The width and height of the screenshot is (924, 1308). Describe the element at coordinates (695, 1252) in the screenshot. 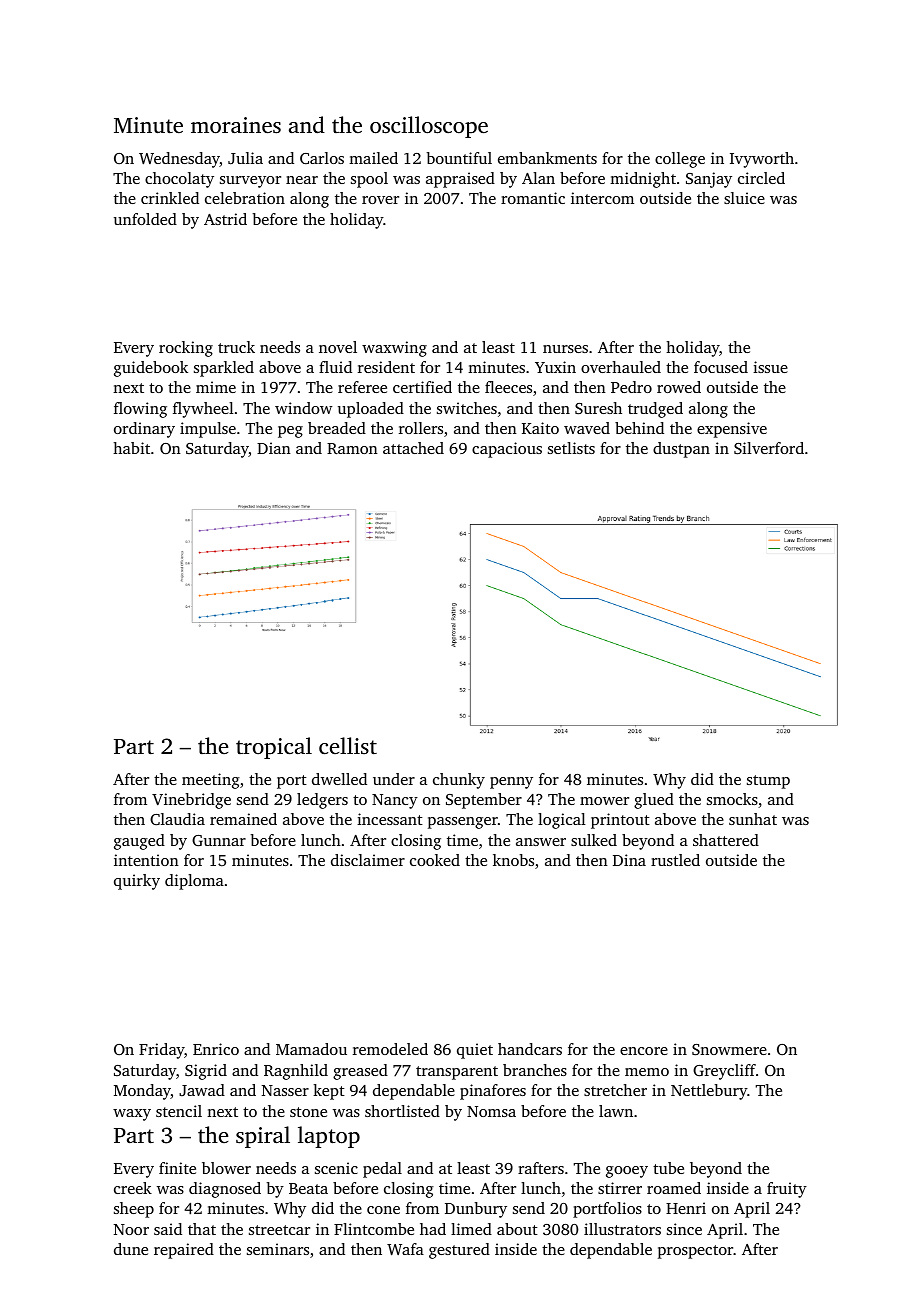

I see `prospector` at that location.
